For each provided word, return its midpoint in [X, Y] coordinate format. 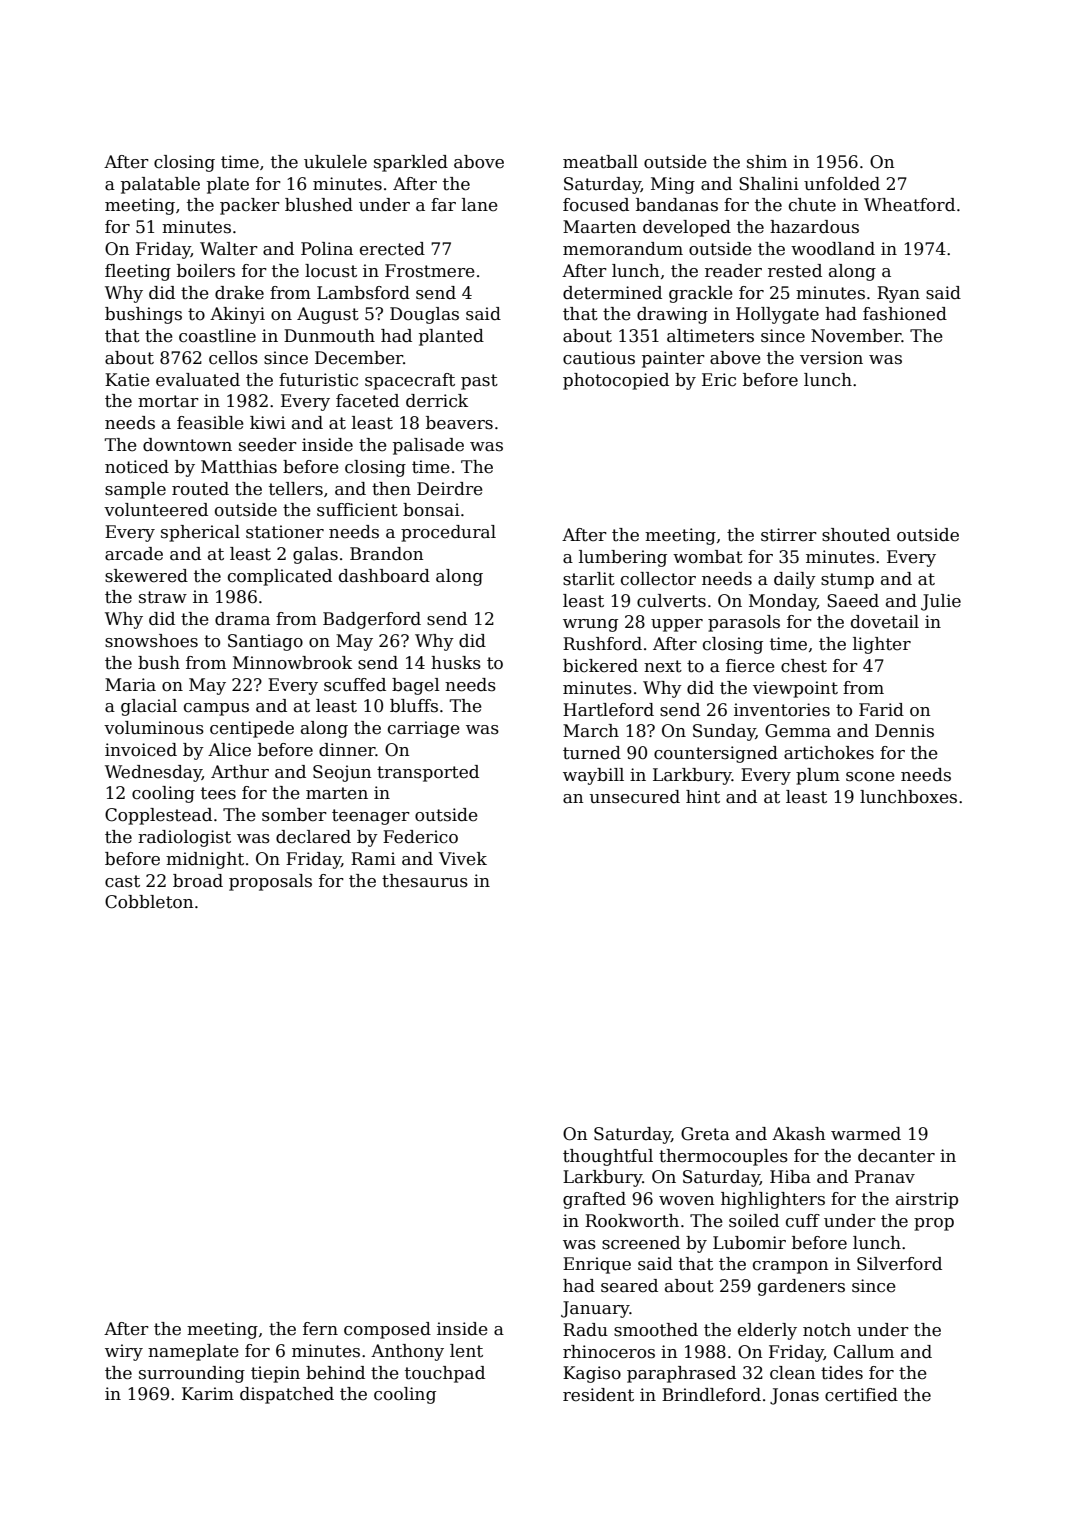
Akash [798, 1134]
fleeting [138, 272]
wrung [590, 625]
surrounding [192, 1374]
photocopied [616, 381]
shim [767, 162]
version [831, 358]
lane [480, 205]
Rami [373, 859]
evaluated [198, 380]
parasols [744, 623]
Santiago [265, 642]
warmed [866, 1134]
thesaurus [425, 881]
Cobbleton [149, 902]
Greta [705, 1134]
